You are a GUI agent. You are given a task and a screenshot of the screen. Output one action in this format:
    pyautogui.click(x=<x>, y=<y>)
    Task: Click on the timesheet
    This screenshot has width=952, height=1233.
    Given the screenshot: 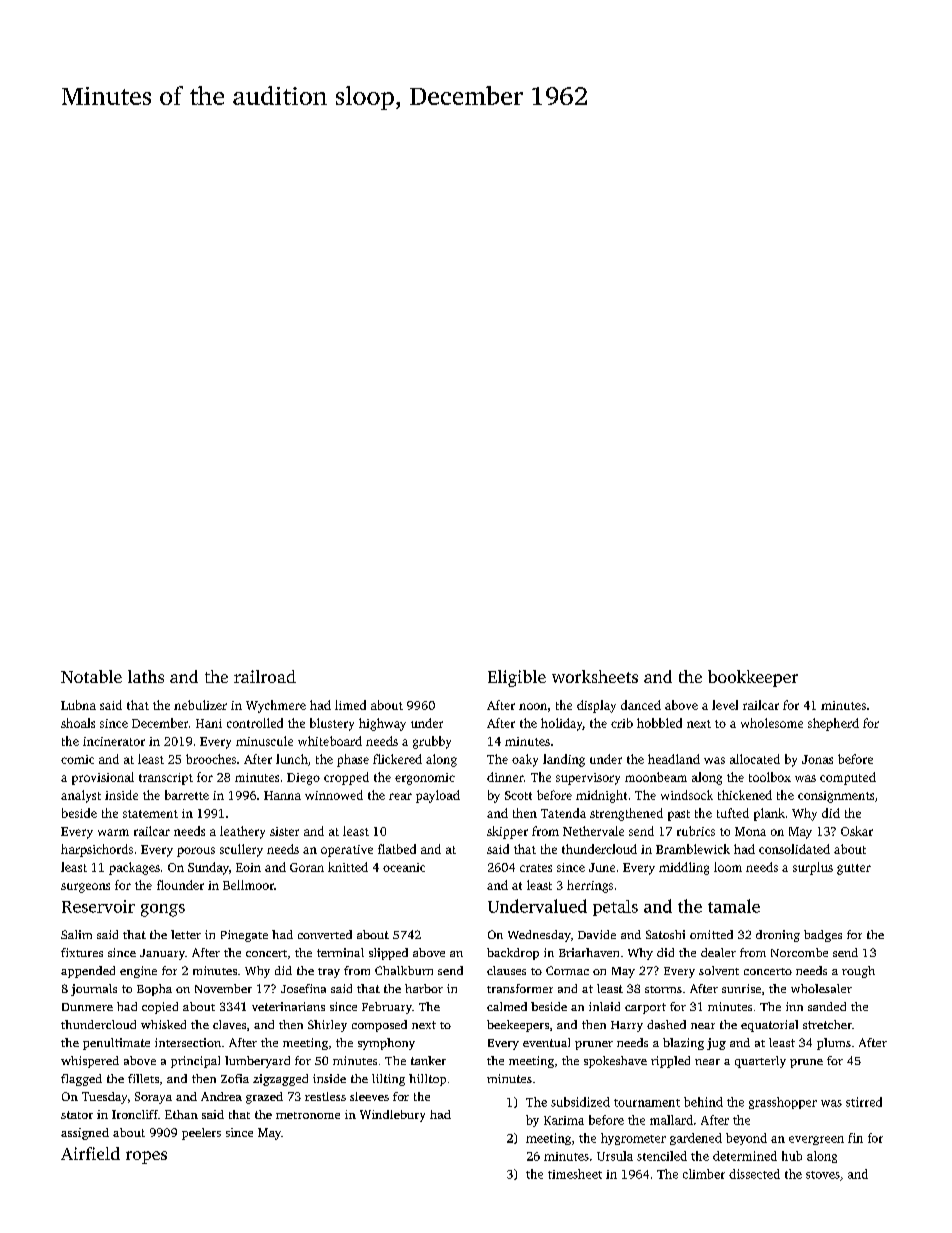 What is the action you would take?
    pyautogui.click(x=575, y=1174)
